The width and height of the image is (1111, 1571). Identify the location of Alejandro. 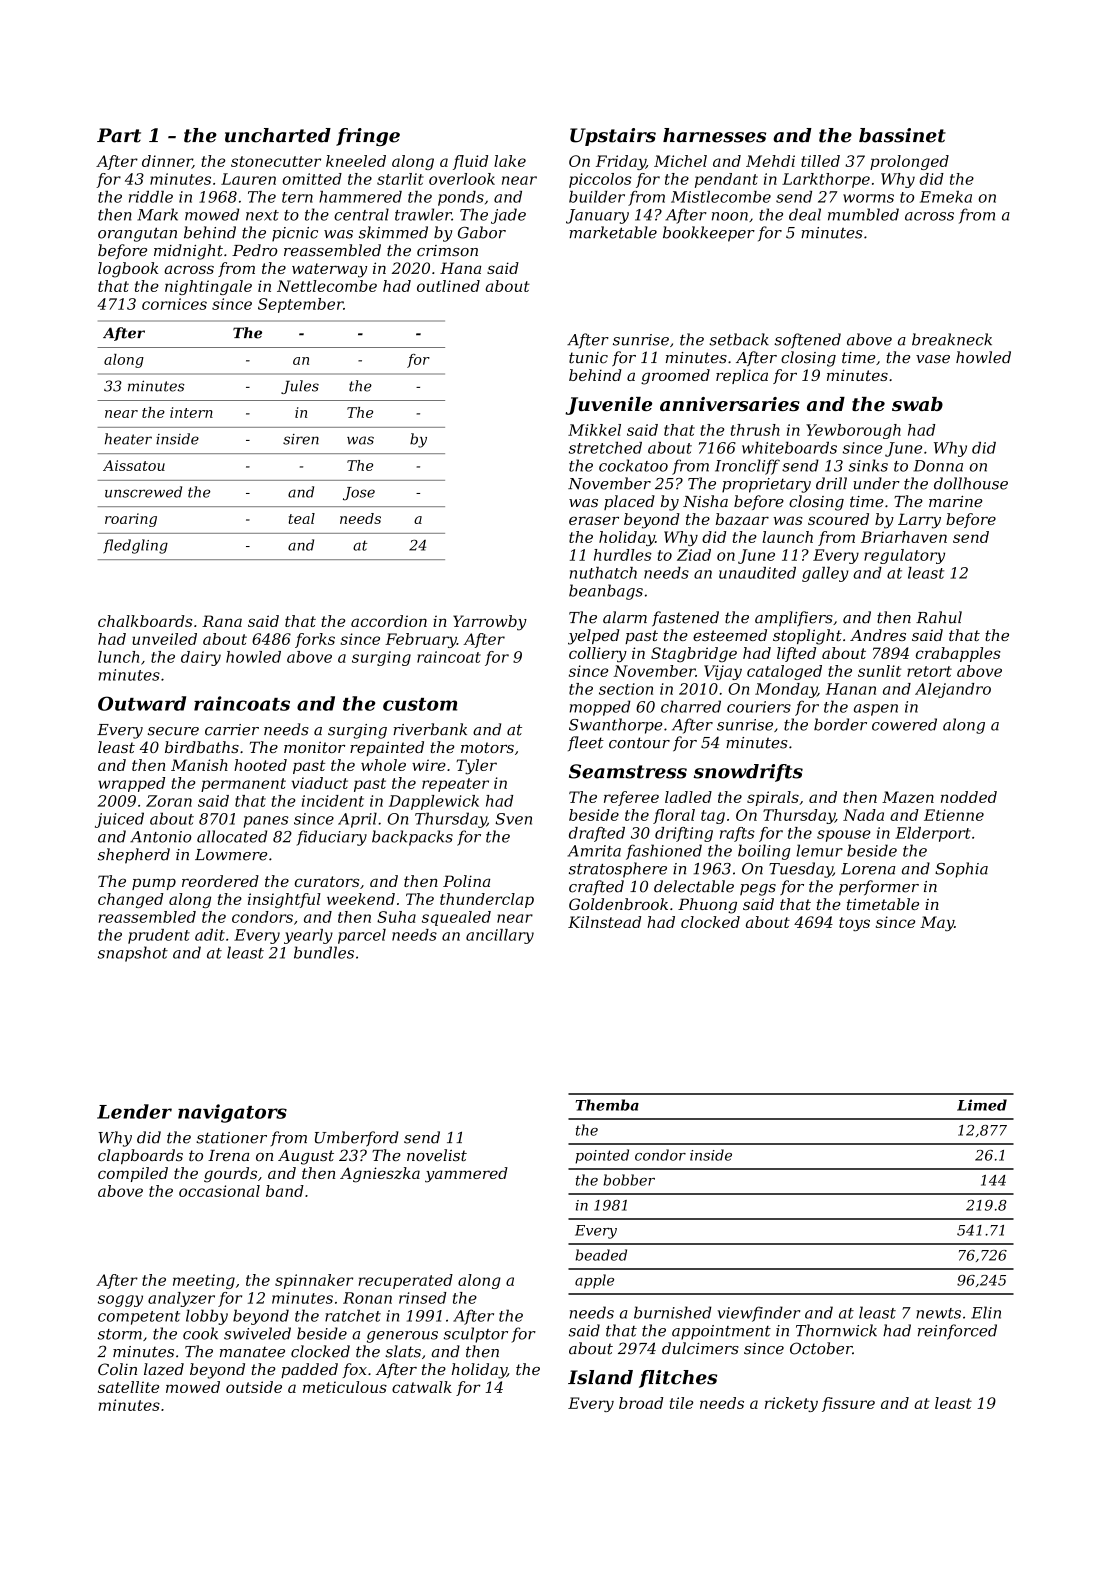
(953, 690).
